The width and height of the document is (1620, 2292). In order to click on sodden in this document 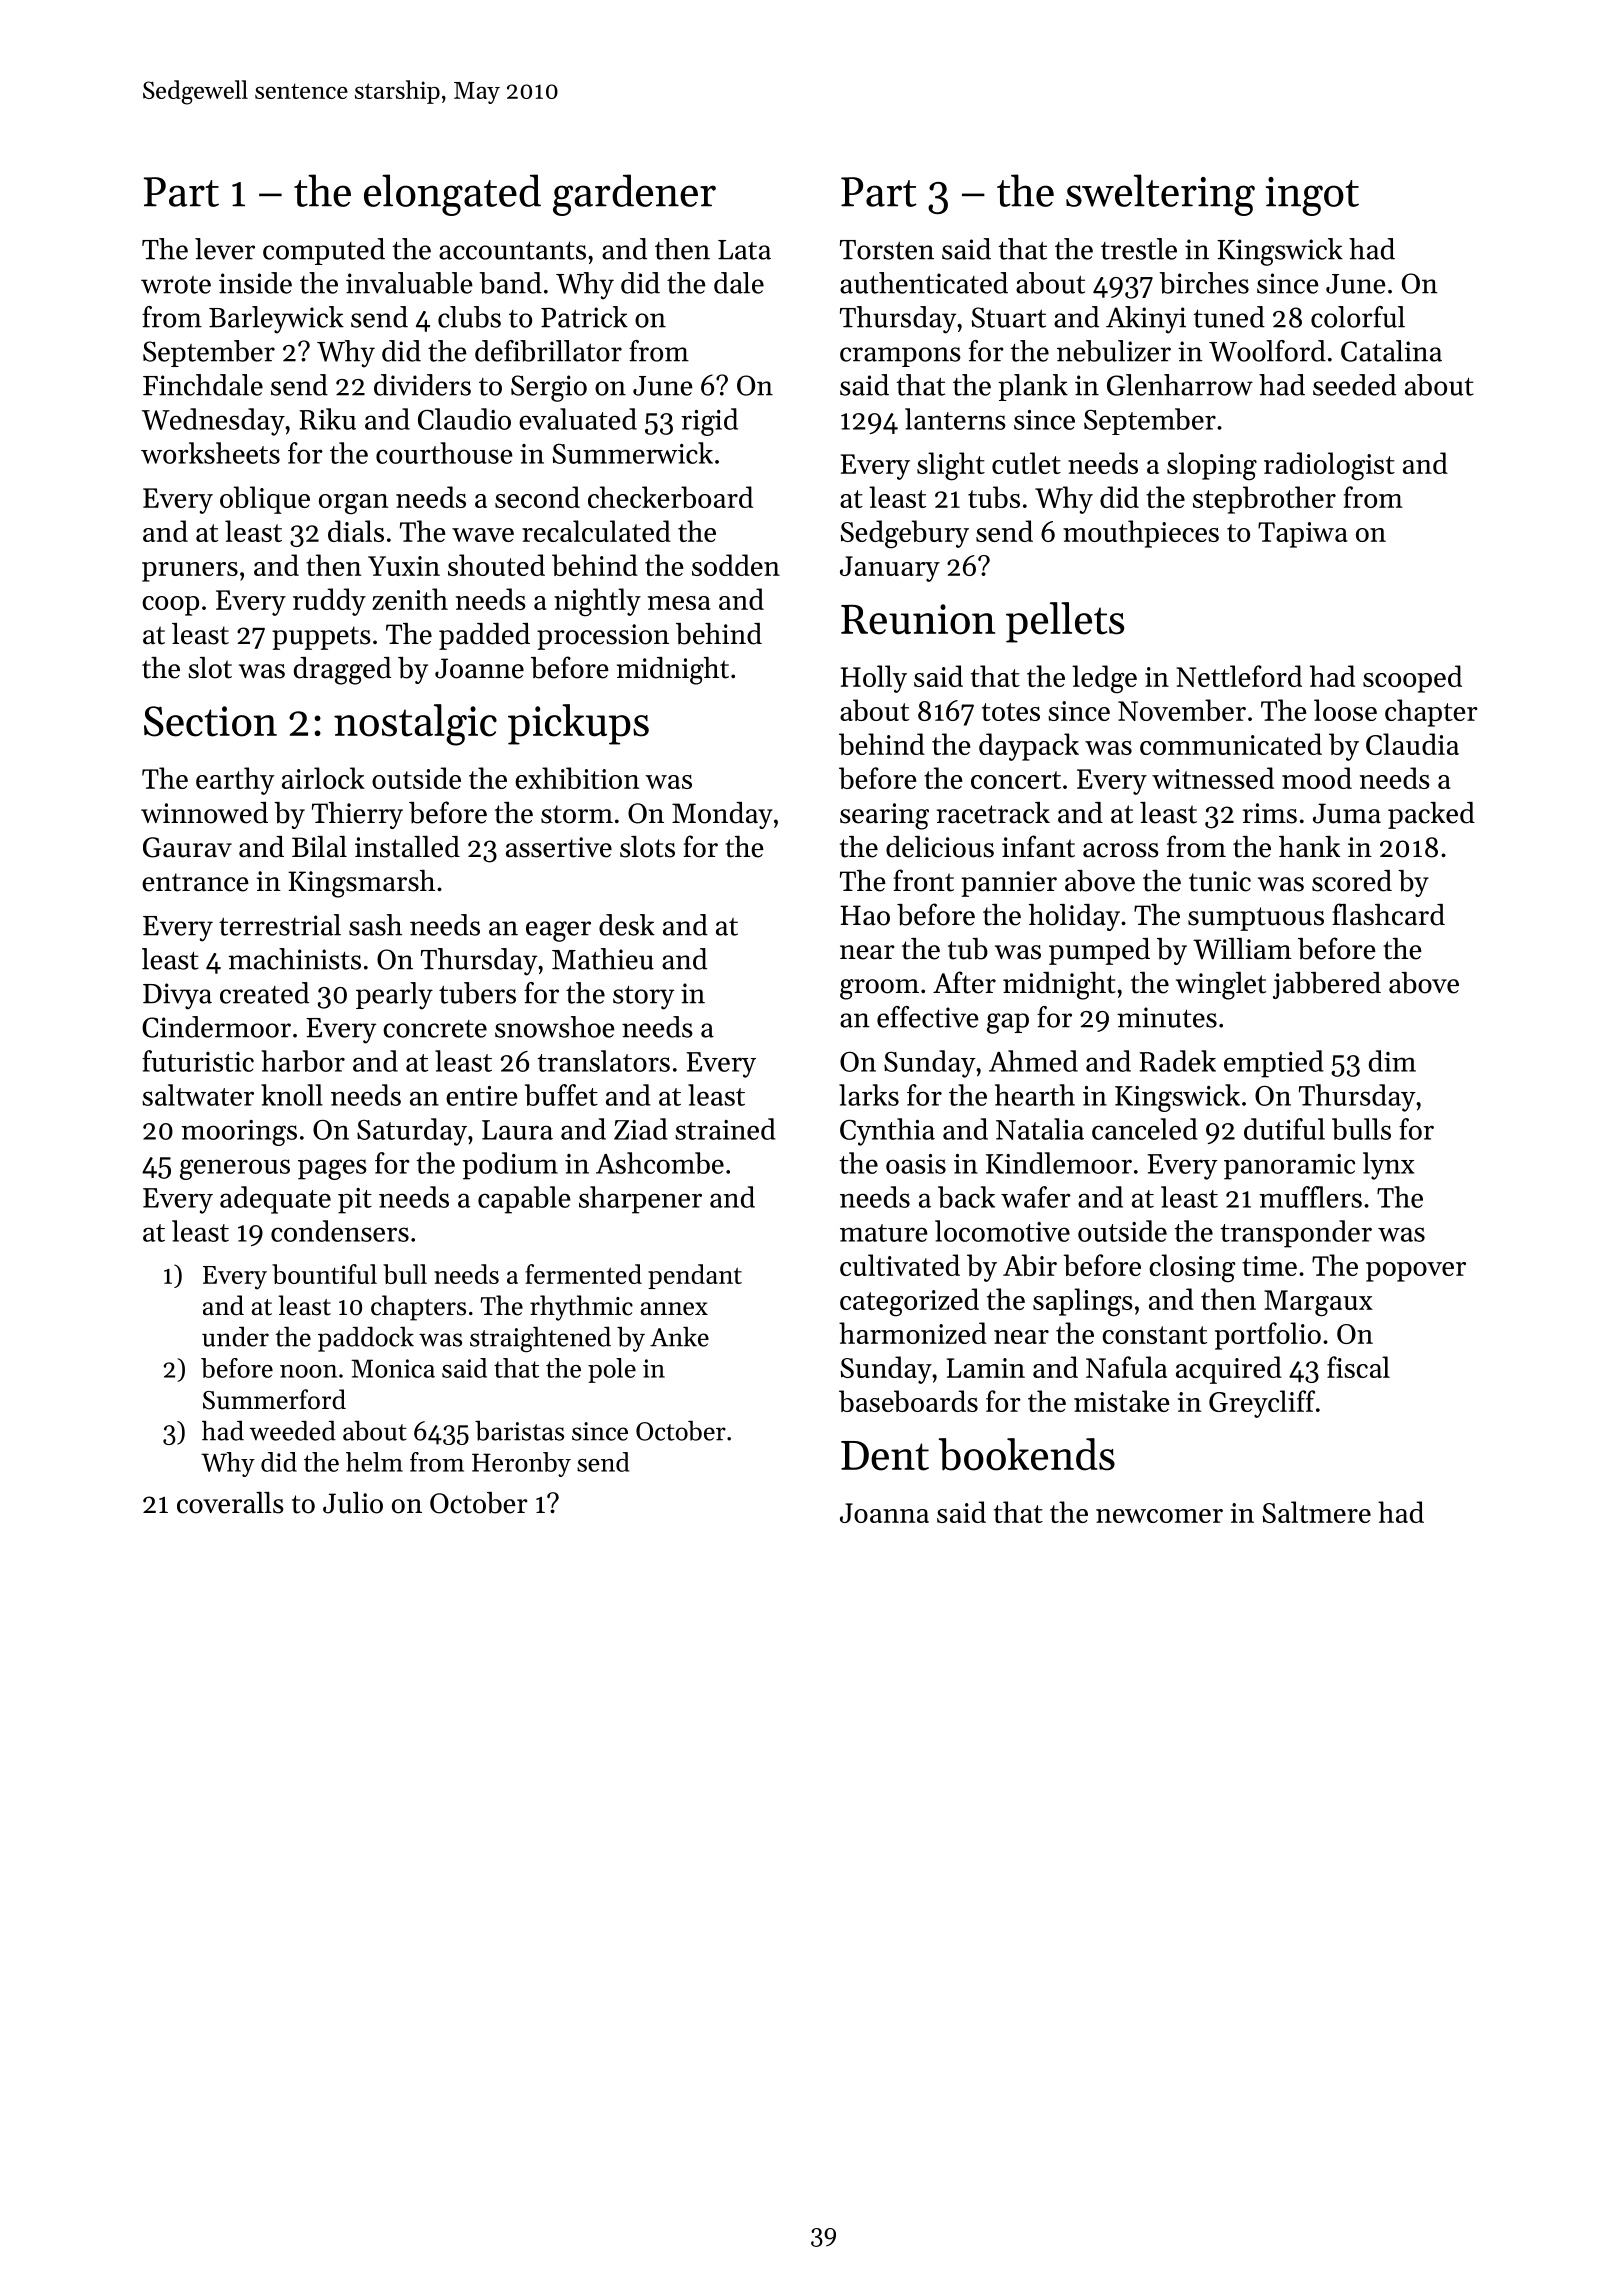, I will do `click(736, 565)`.
